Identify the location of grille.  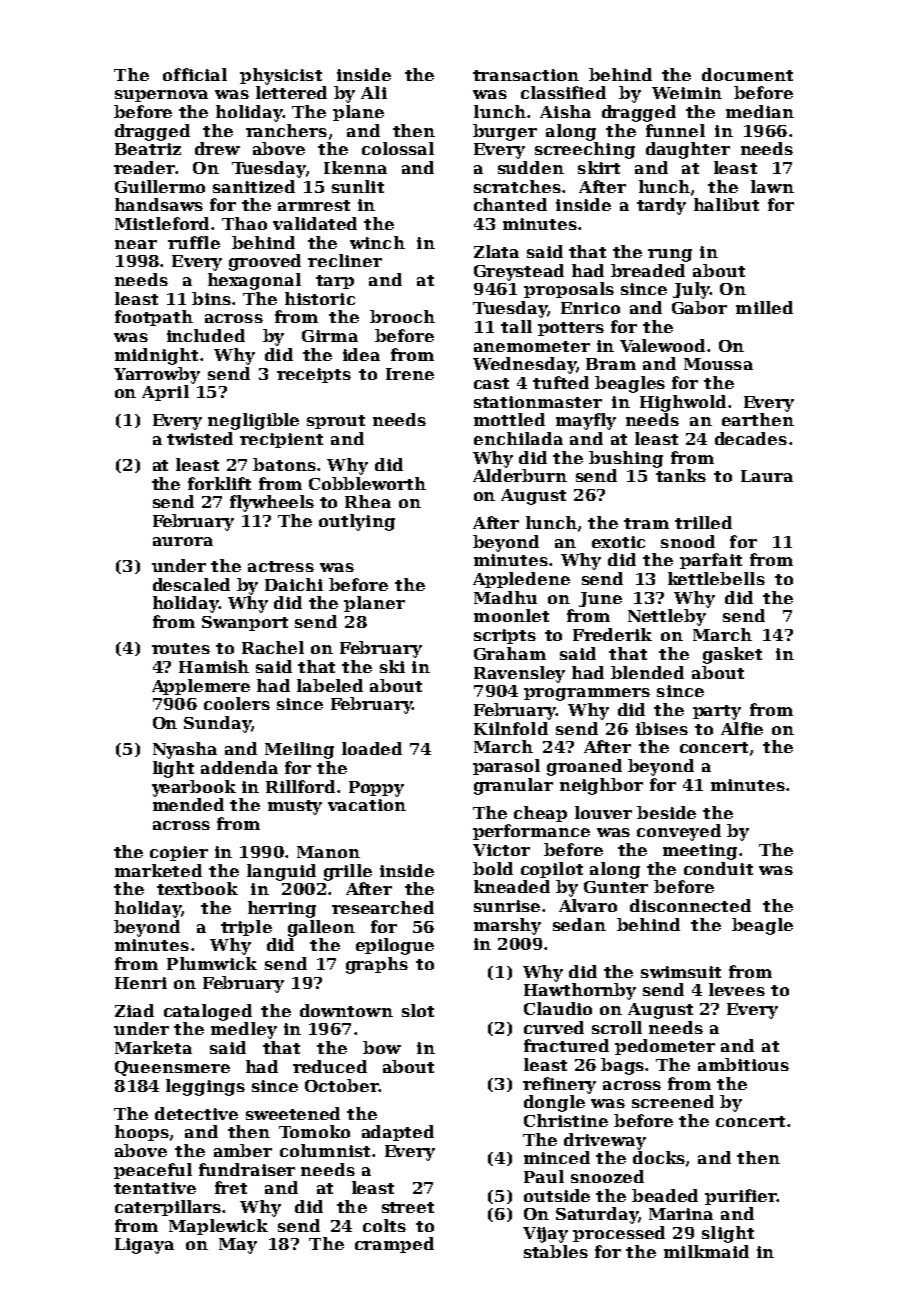
(348, 872).
